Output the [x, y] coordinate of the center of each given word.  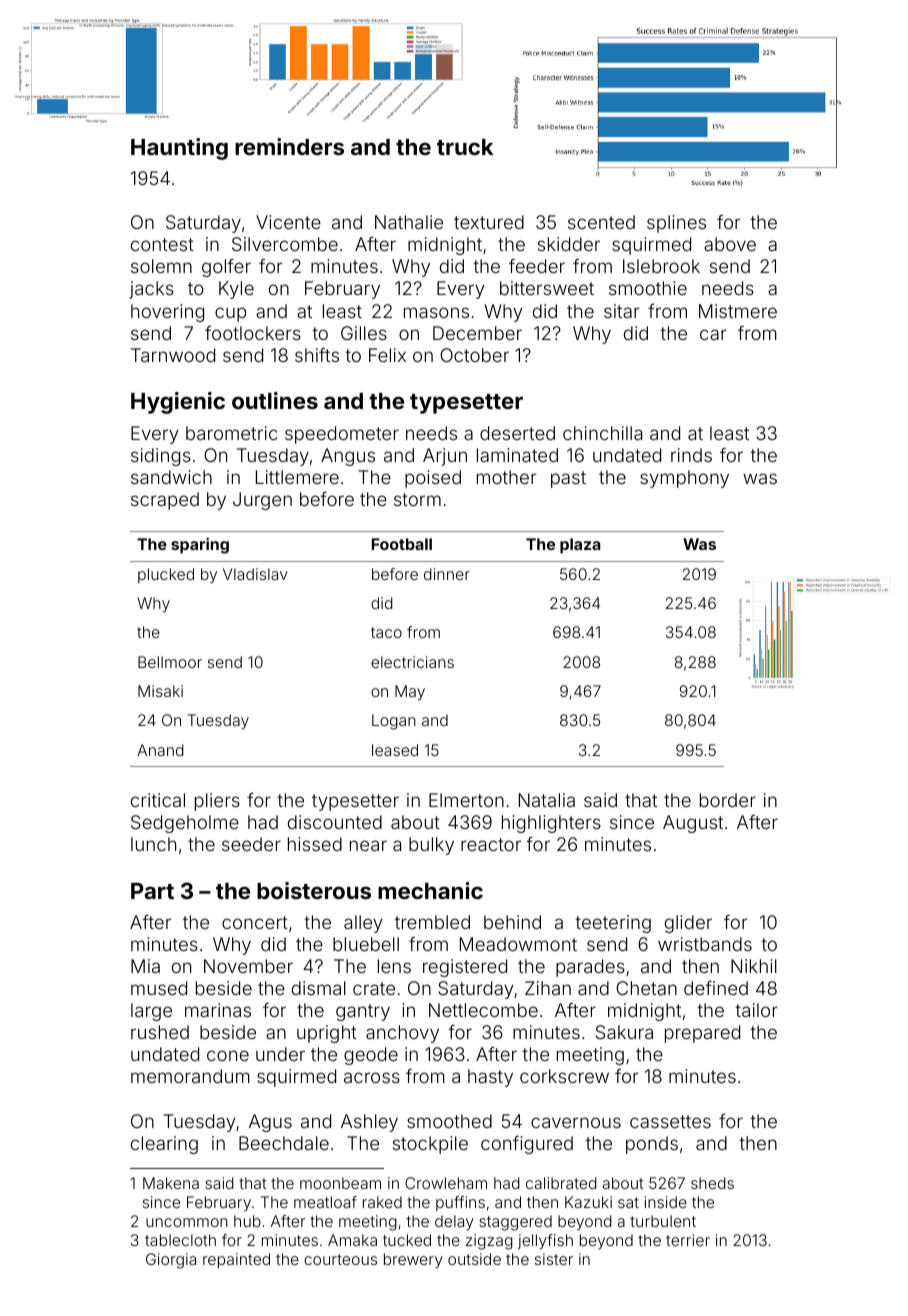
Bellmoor [170, 662]
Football [402, 544]
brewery [413, 1261]
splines [676, 224]
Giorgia [171, 1261]
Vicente [288, 222]
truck [465, 147]
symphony [684, 479]
